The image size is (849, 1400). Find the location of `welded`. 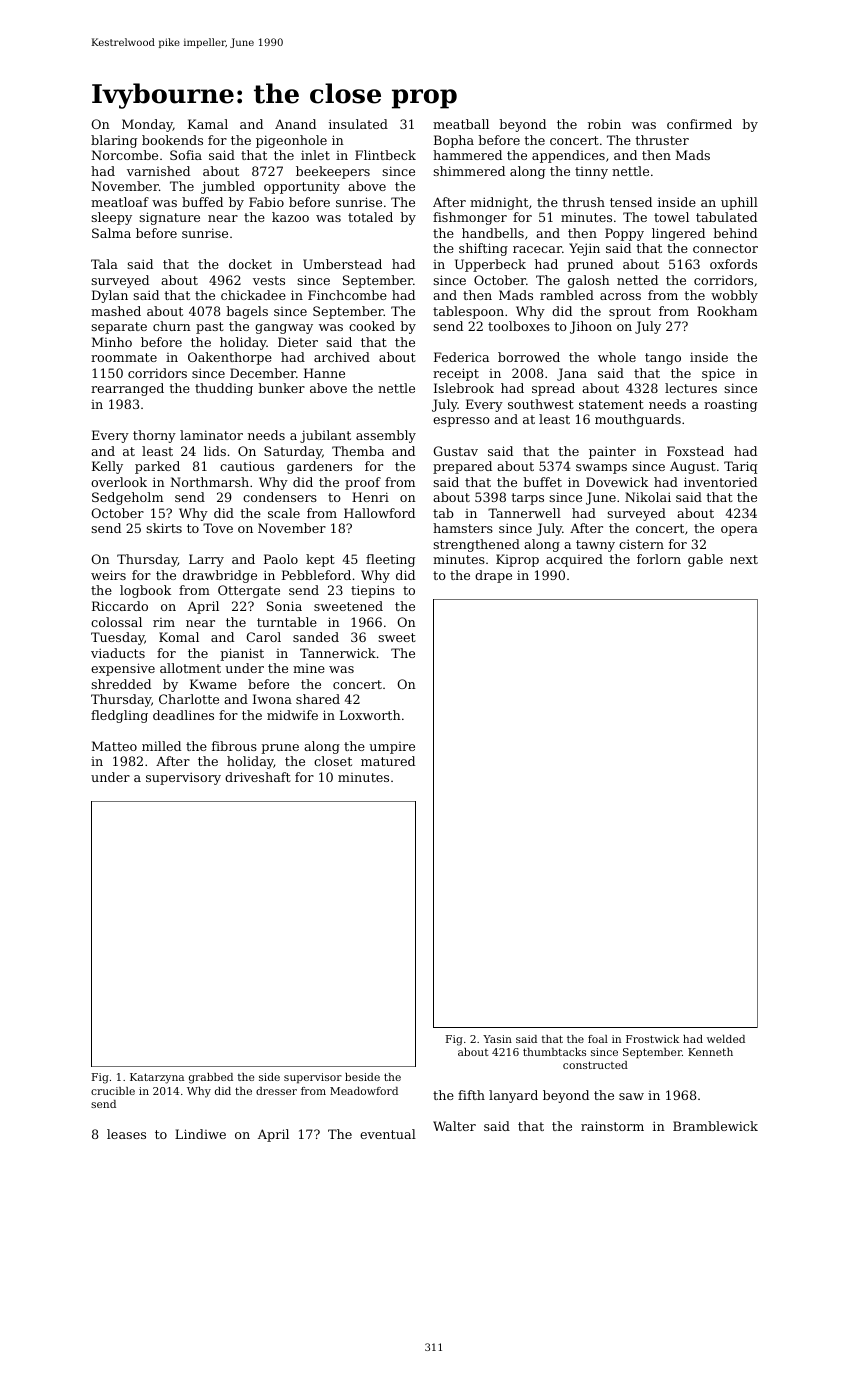

welded is located at coordinates (726, 1039).
